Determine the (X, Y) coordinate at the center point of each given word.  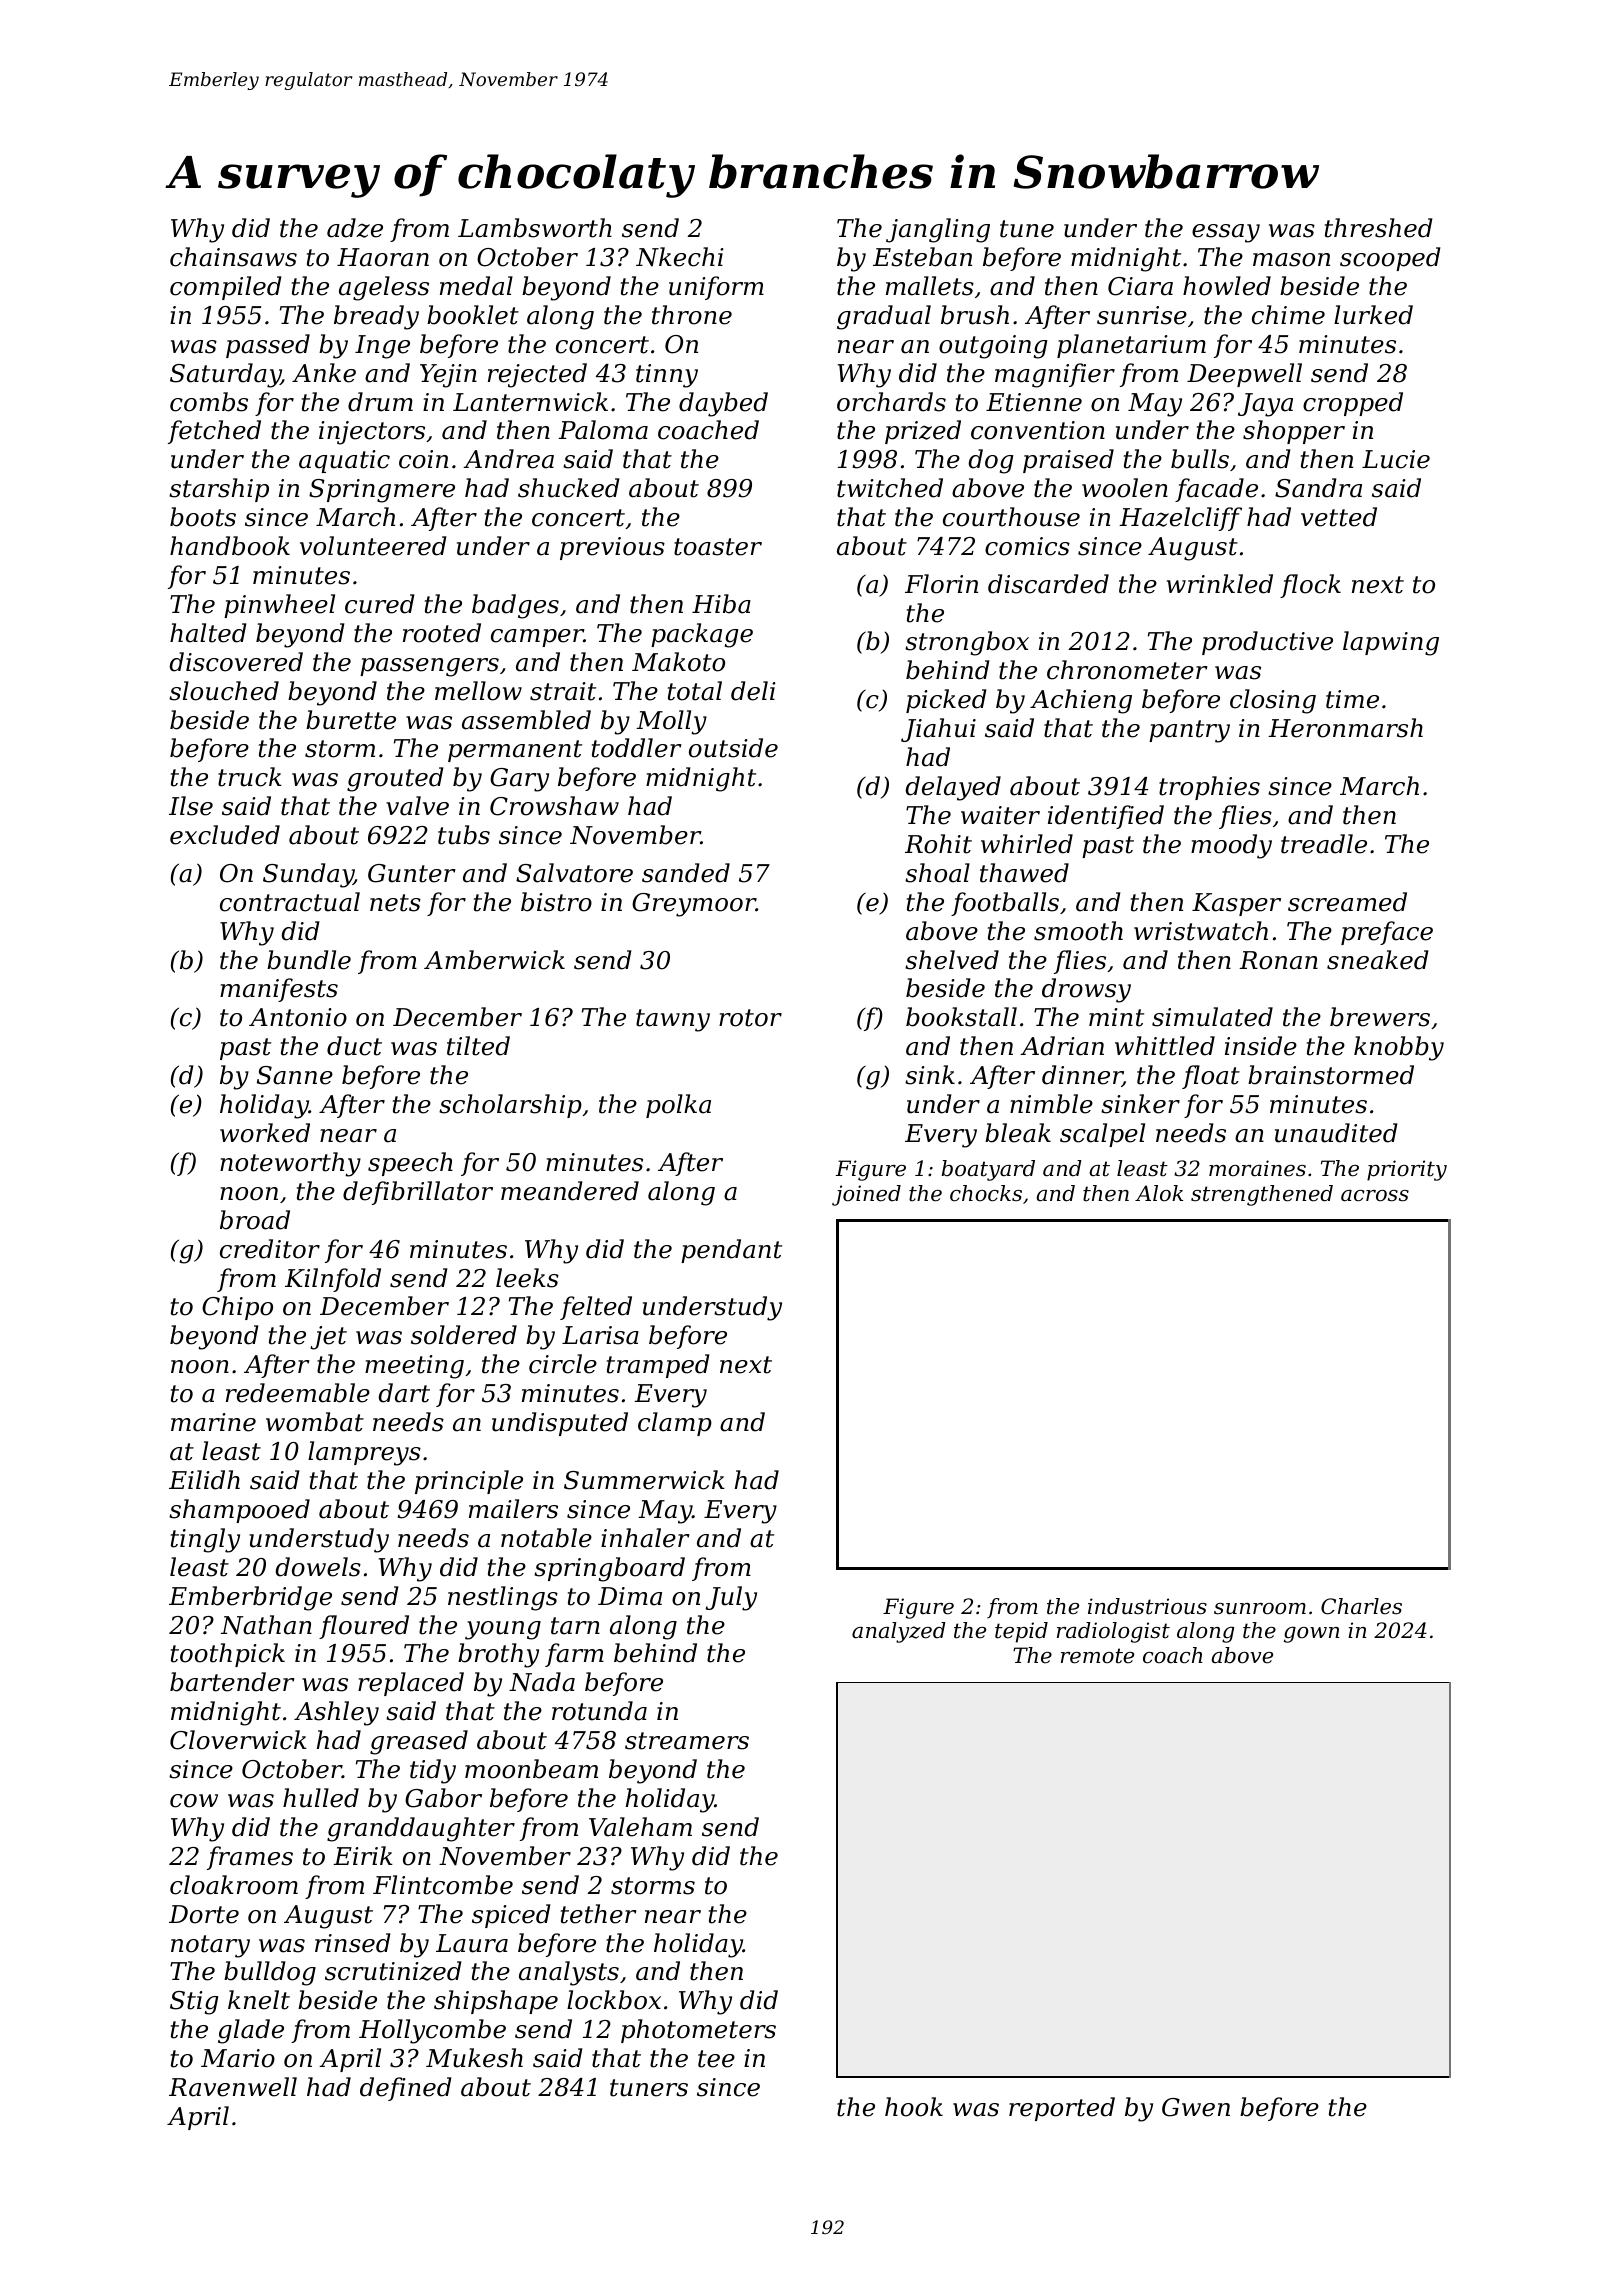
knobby (1399, 1048)
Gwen (1196, 2107)
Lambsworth (535, 228)
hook (914, 2107)
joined (866, 1195)
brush (975, 315)
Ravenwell (233, 2087)
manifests (279, 990)
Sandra (1318, 488)
